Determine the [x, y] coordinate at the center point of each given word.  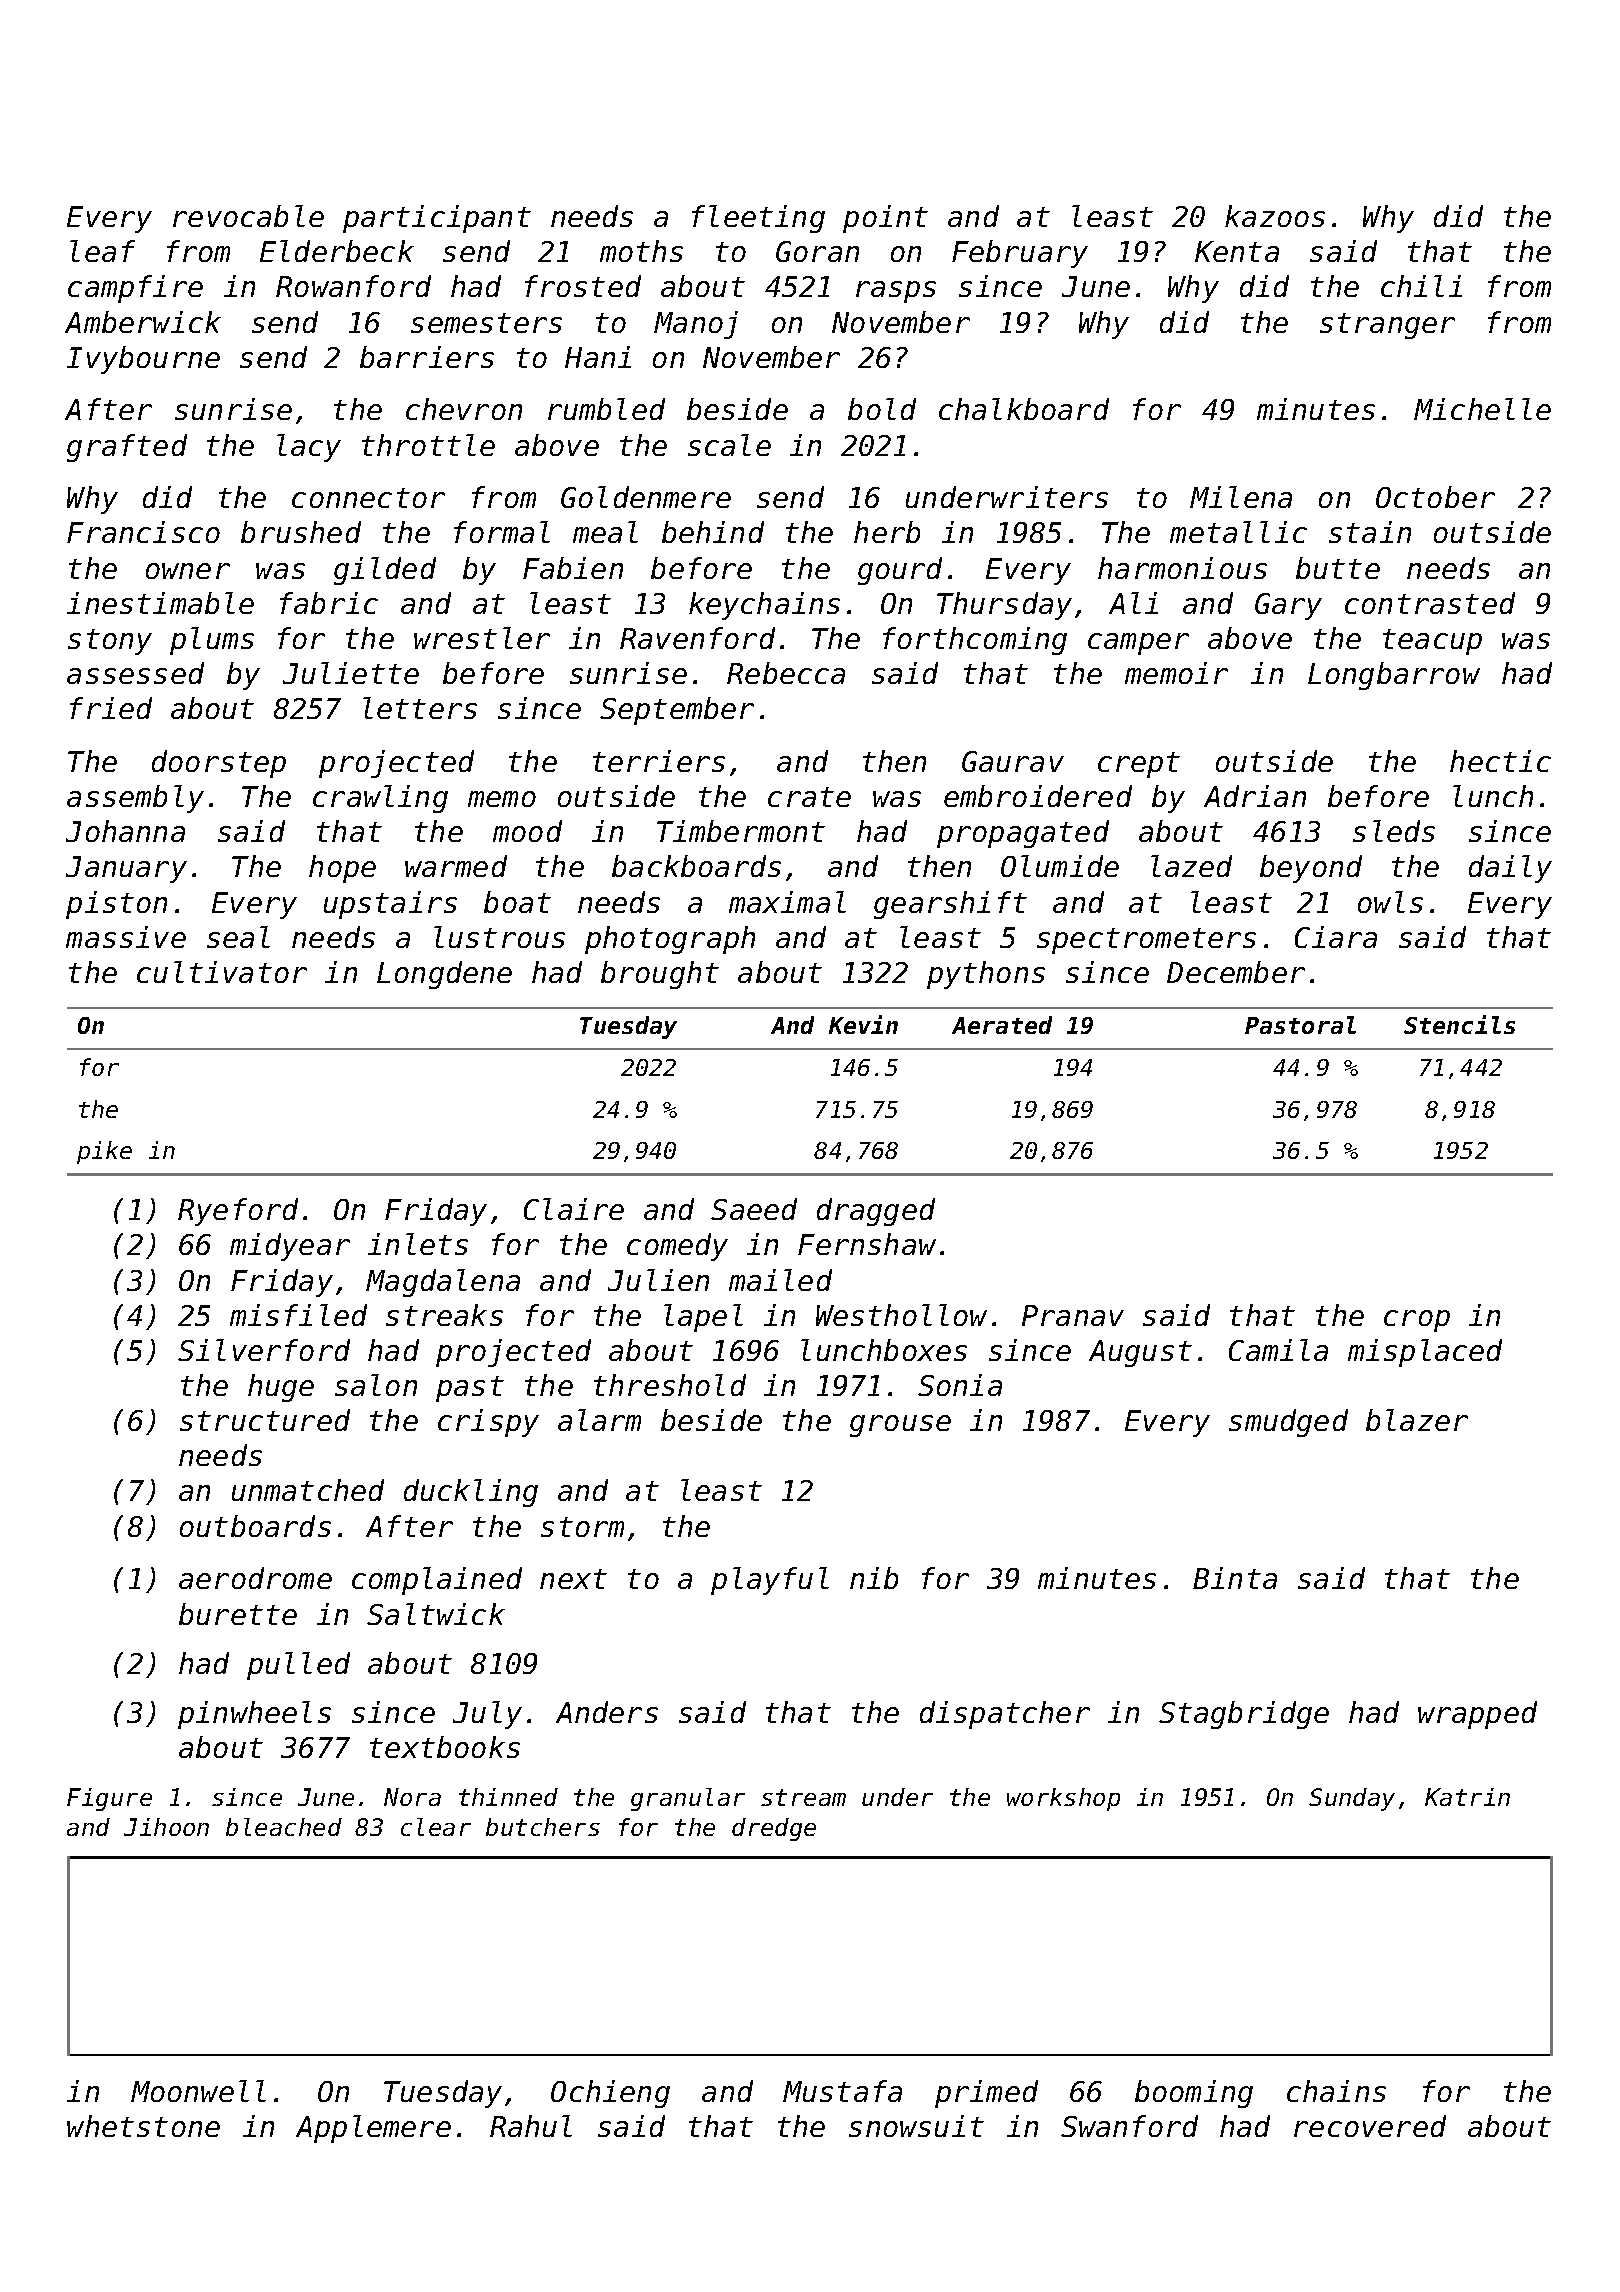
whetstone [143, 2126]
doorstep [219, 764]
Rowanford [353, 286]
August [1140, 1353]
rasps [896, 292]
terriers [659, 761]
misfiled [298, 1315]
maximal [787, 902]
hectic [1500, 761]
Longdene [444, 975]
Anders [607, 1712]
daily [1510, 869]
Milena [1241, 497]
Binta [1235, 1578]
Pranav [1073, 1315]
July [487, 1715]
